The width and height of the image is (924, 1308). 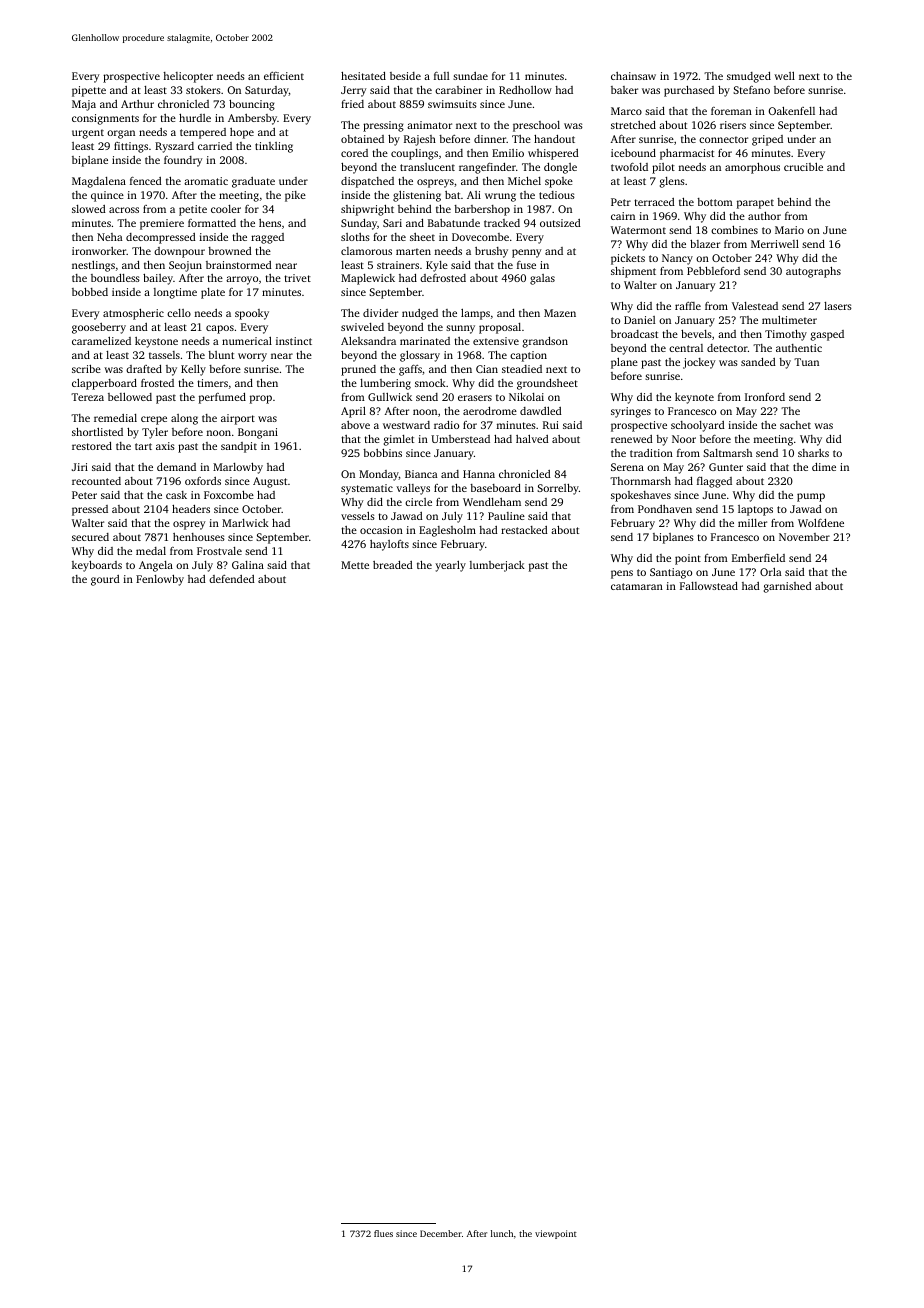 What do you see at coordinates (160, 580) in the image?
I see `Fenlowby` at bounding box center [160, 580].
